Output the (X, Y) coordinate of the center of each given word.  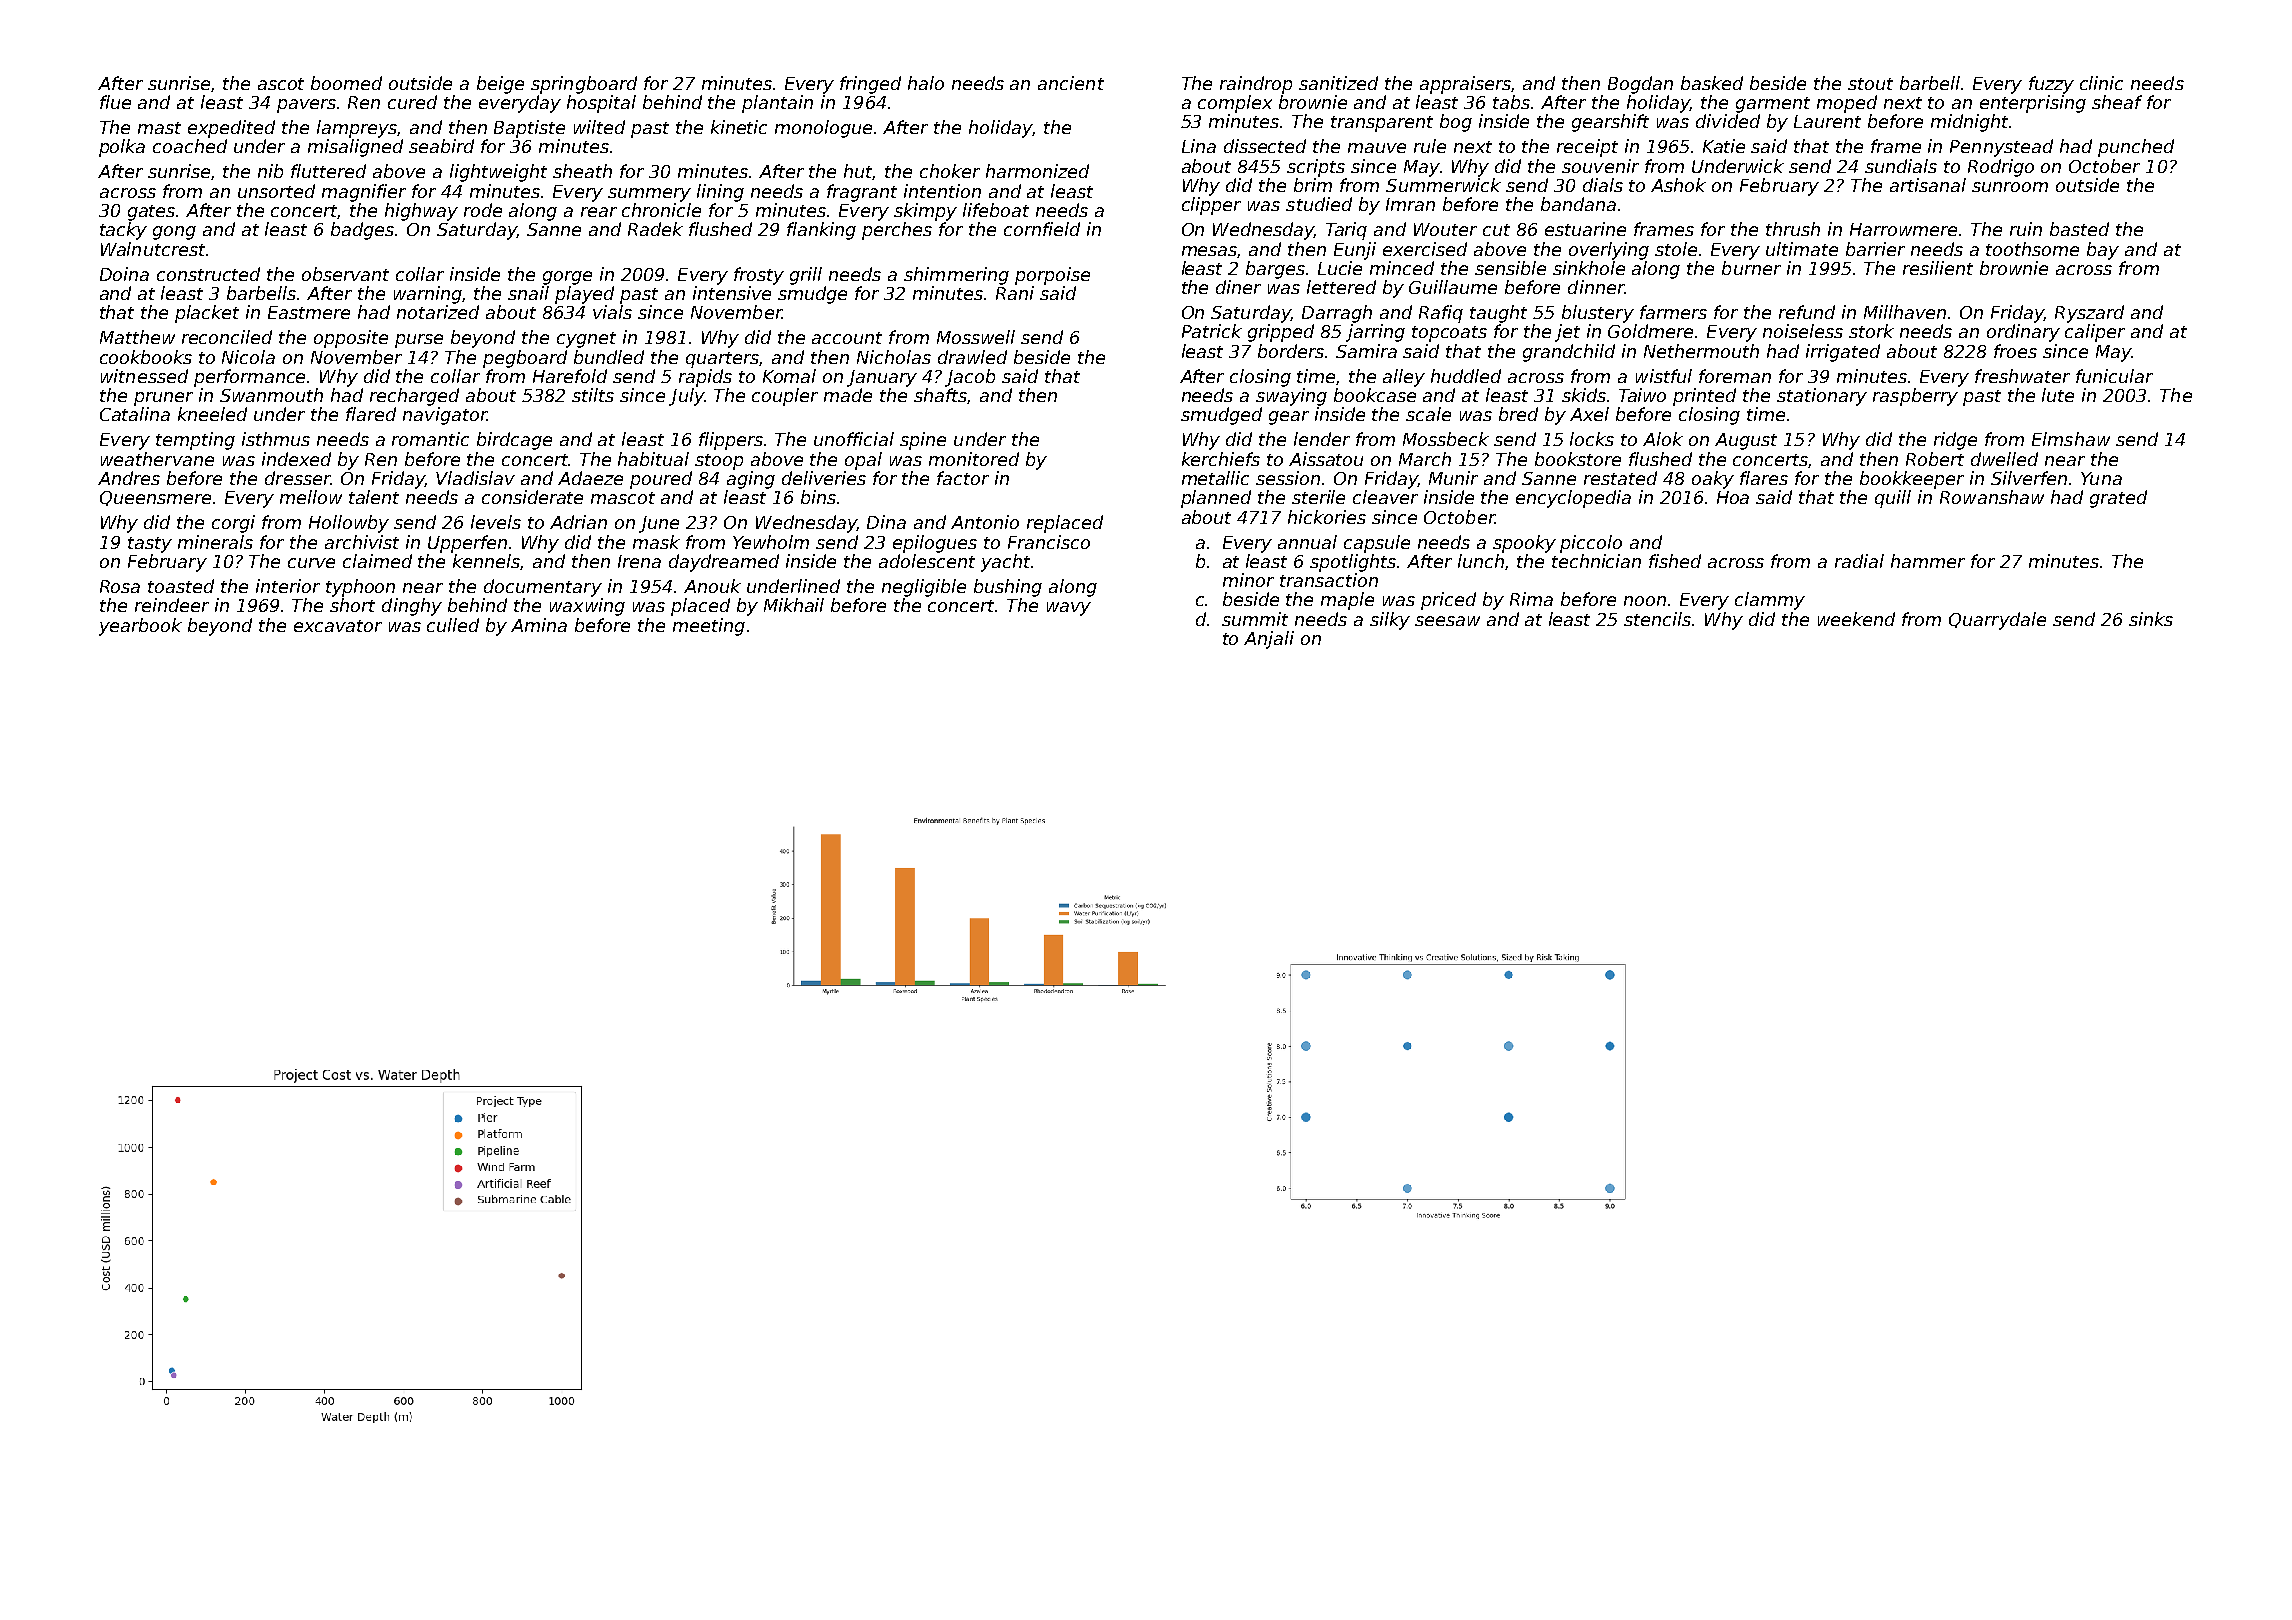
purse (419, 341)
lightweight (498, 173)
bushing (1008, 588)
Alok (1663, 439)
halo (926, 83)
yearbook (140, 627)
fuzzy (2051, 85)
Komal (789, 376)
